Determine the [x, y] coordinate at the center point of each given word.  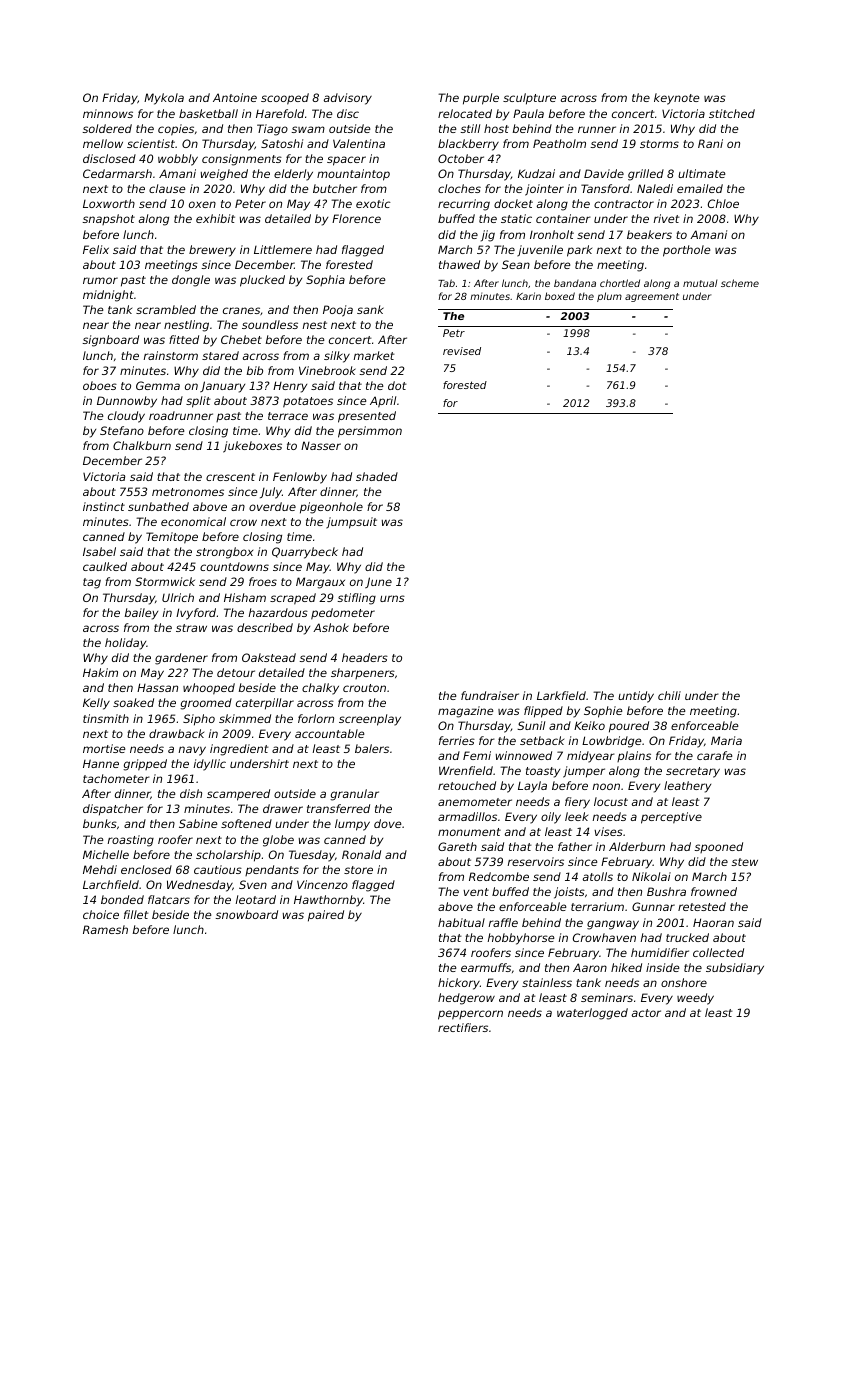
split [198, 402]
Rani [710, 143]
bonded [122, 899]
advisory [348, 99]
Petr [454, 333]
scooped [285, 99]
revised [462, 351]
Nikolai [651, 876]
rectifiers [463, 1027]
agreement [652, 297]
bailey [141, 614]
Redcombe [499, 876]
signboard [111, 341]
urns [392, 598]
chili [669, 695]
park [579, 251]
